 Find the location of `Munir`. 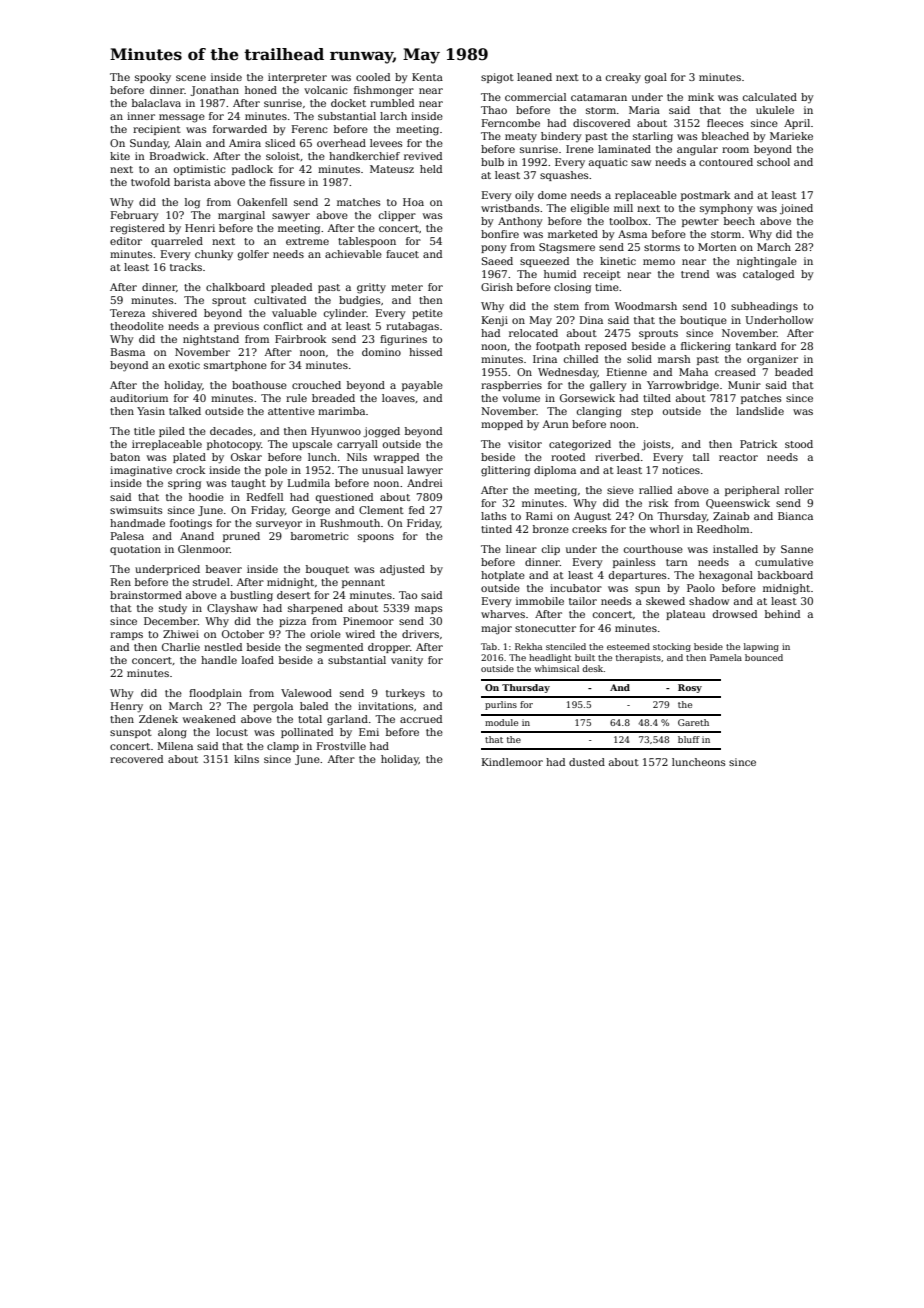

Munir is located at coordinates (744, 385).
